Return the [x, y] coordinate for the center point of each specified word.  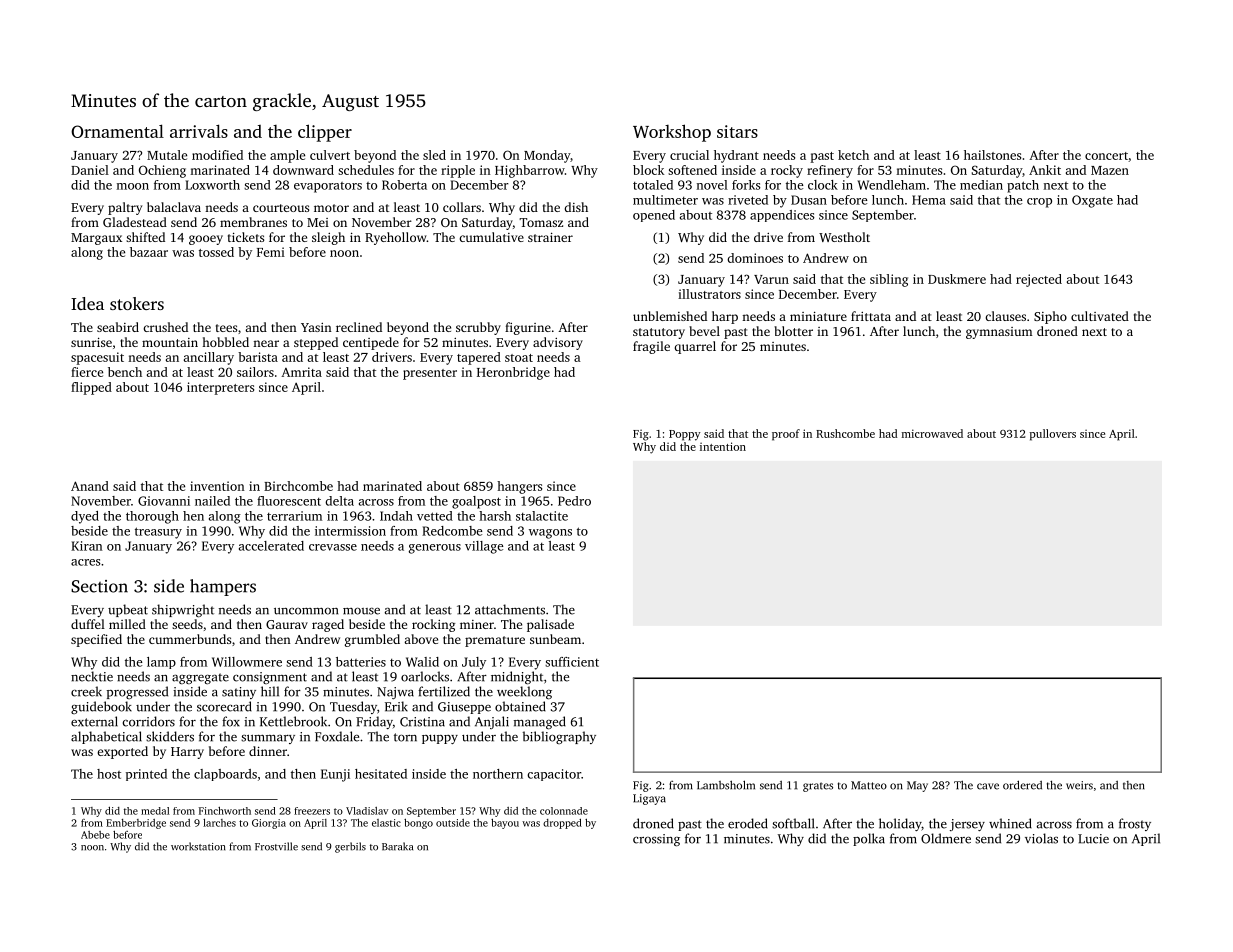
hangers [519, 487]
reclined [359, 327]
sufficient [572, 662]
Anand [90, 486]
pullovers [1053, 435]
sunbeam [555, 639]
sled [434, 155]
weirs [1079, 785]
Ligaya [649, 799]
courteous [281, 208]
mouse [361, 611]
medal [155, 811]
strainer [550, 237]
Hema [929, 200]
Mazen [1110, 170]
